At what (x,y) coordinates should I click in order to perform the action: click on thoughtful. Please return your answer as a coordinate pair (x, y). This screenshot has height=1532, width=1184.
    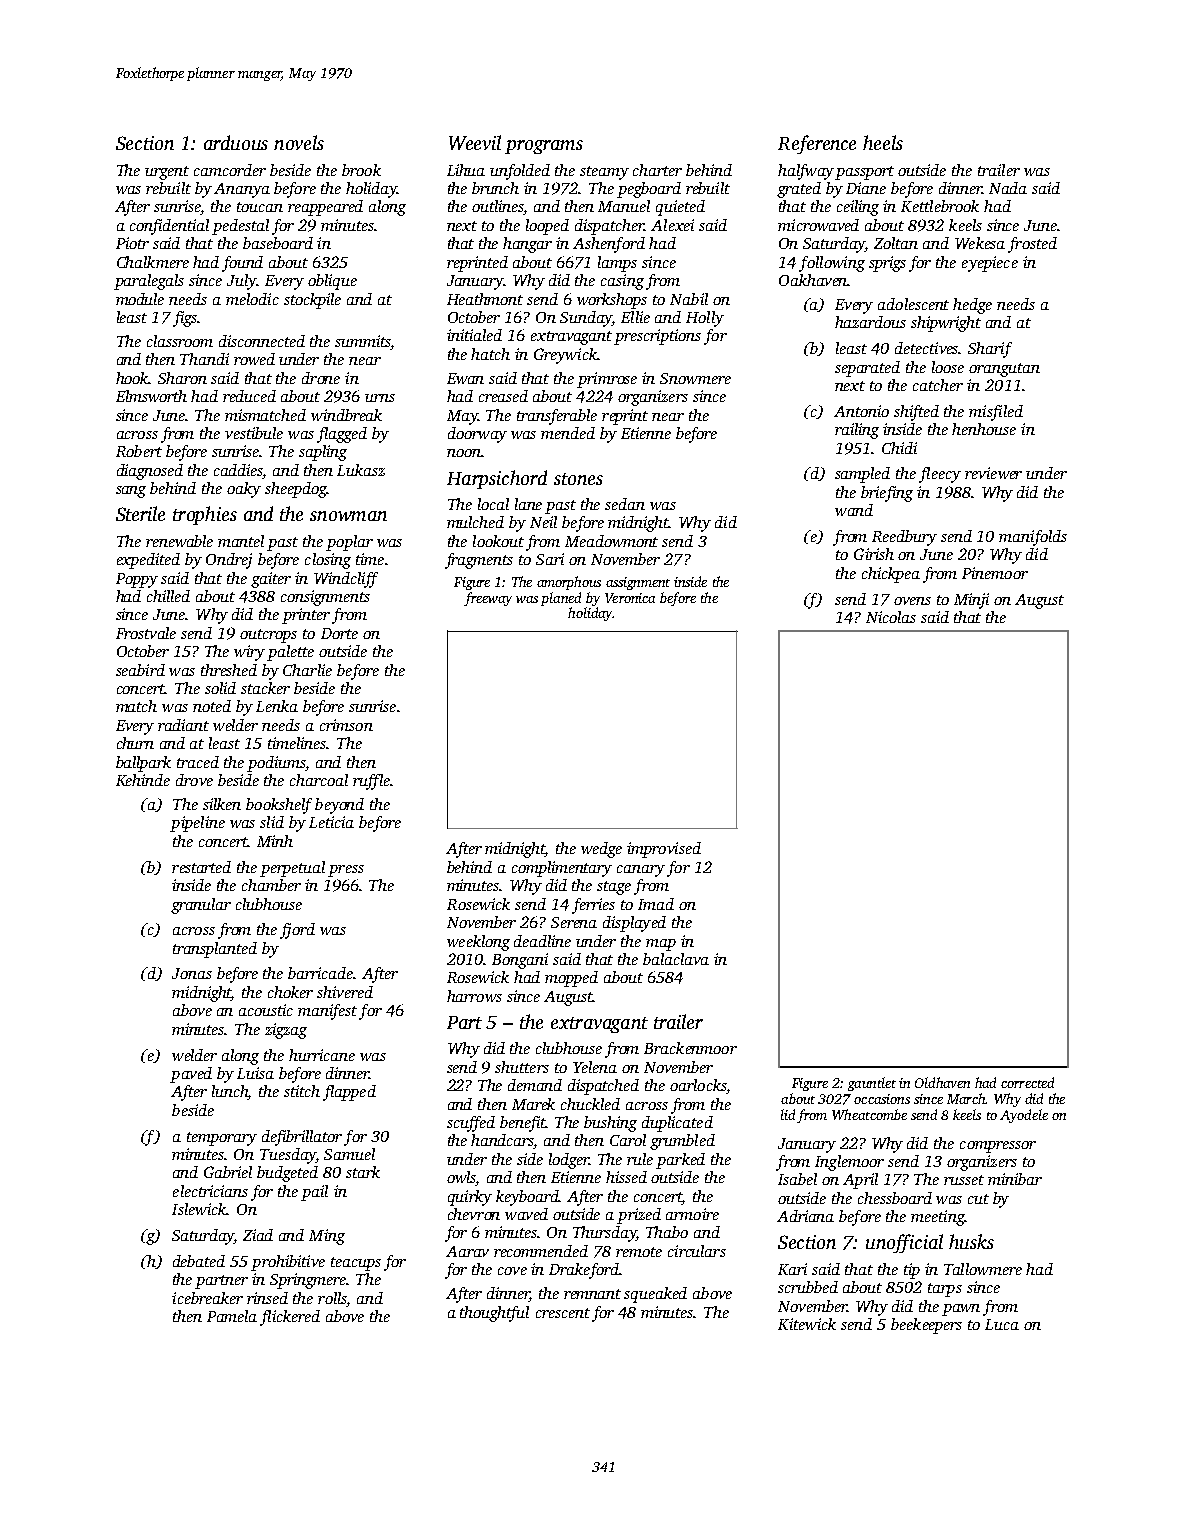
    Looking at the image, I should click on (494, 1314).
